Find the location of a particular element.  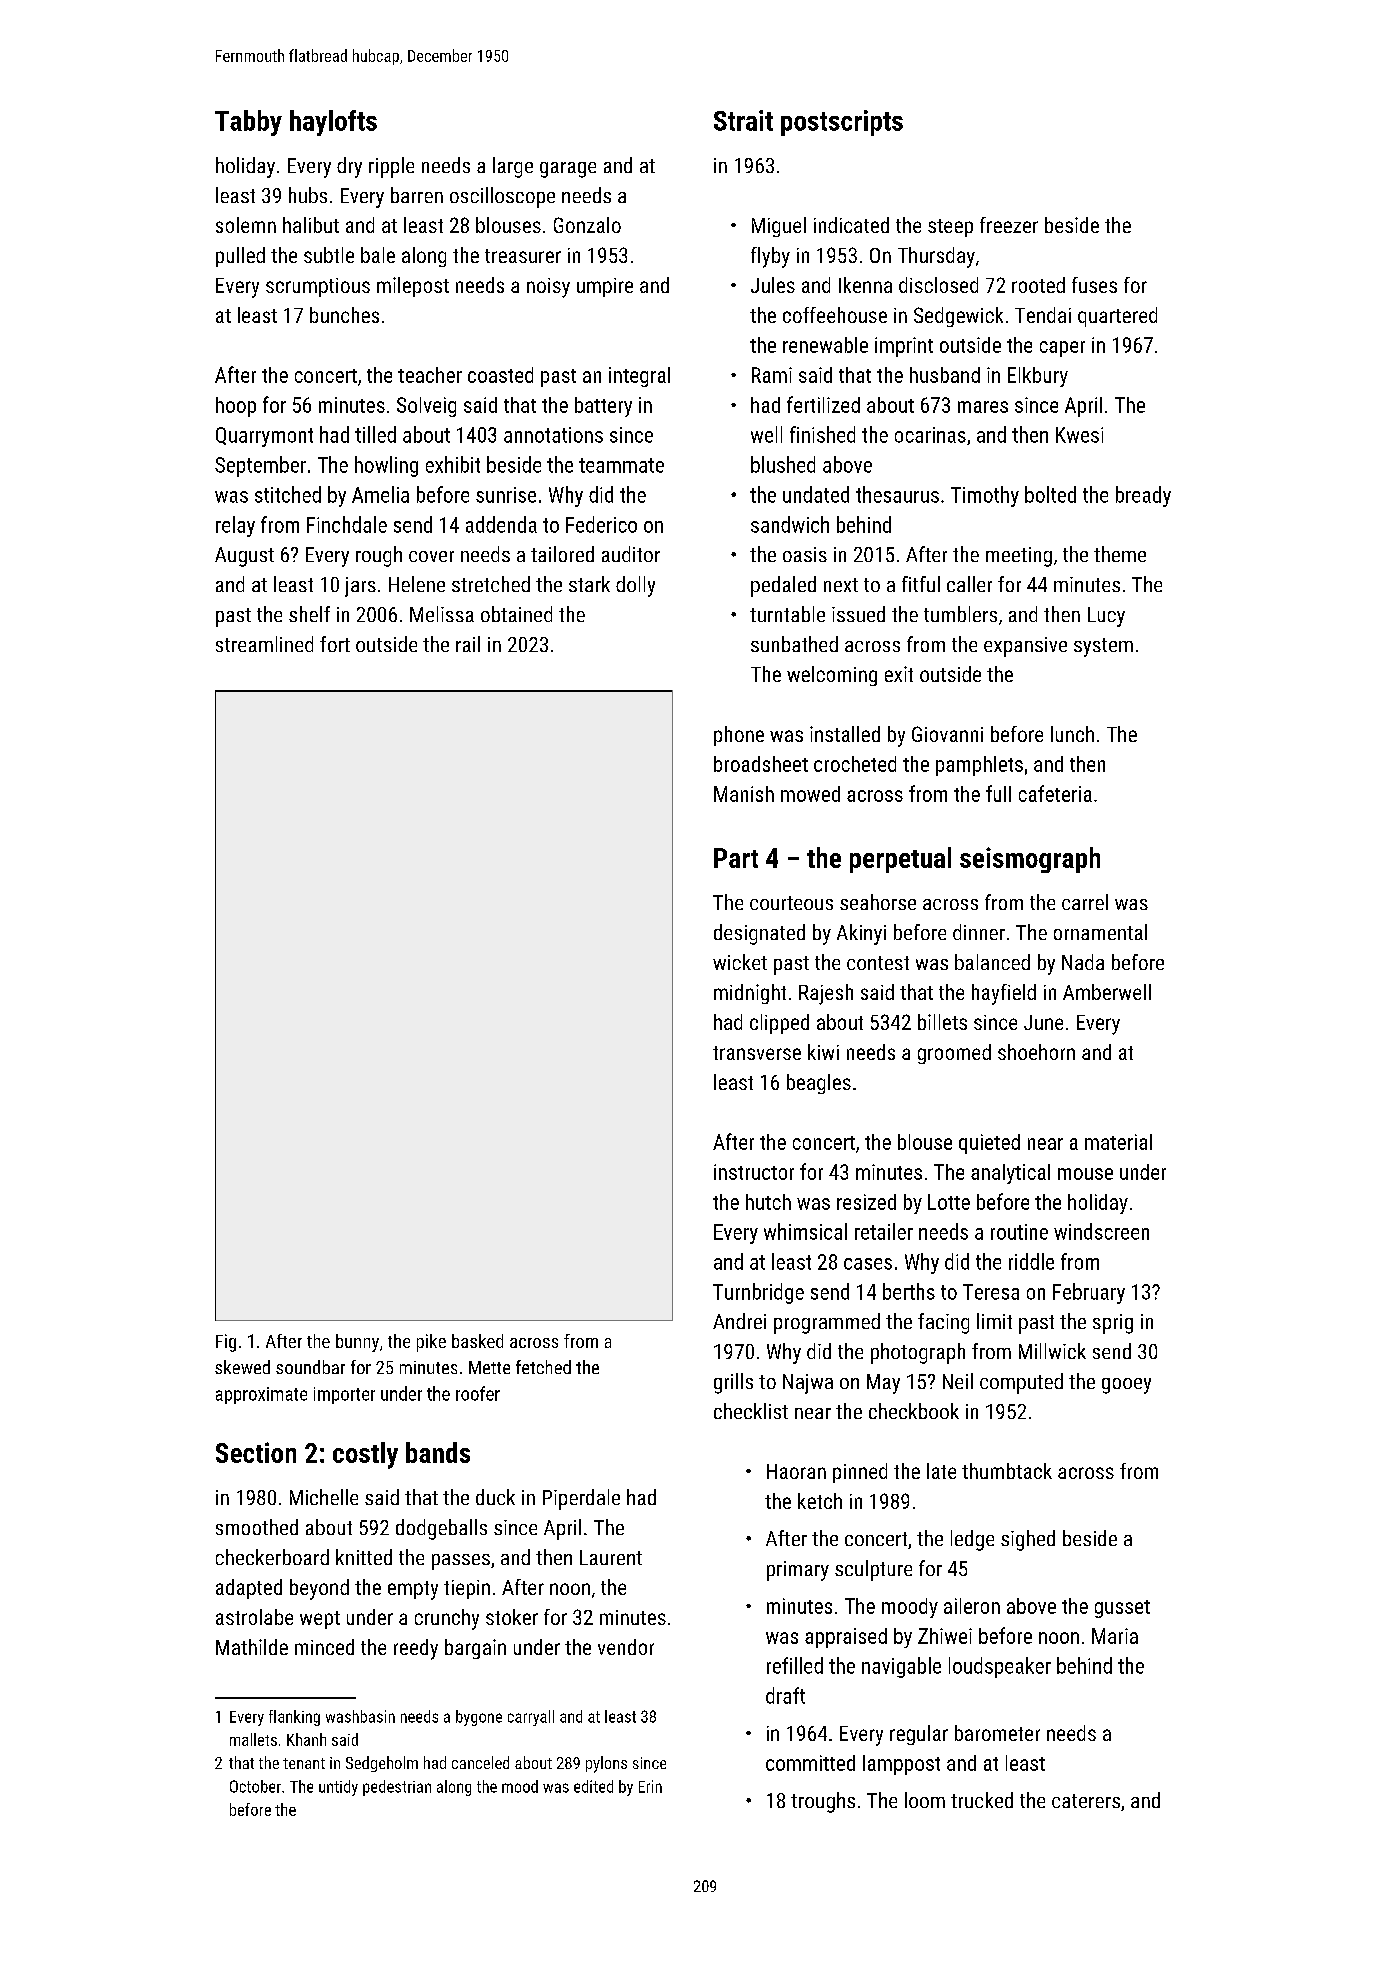

exit is located at coordinates (899, 674).
